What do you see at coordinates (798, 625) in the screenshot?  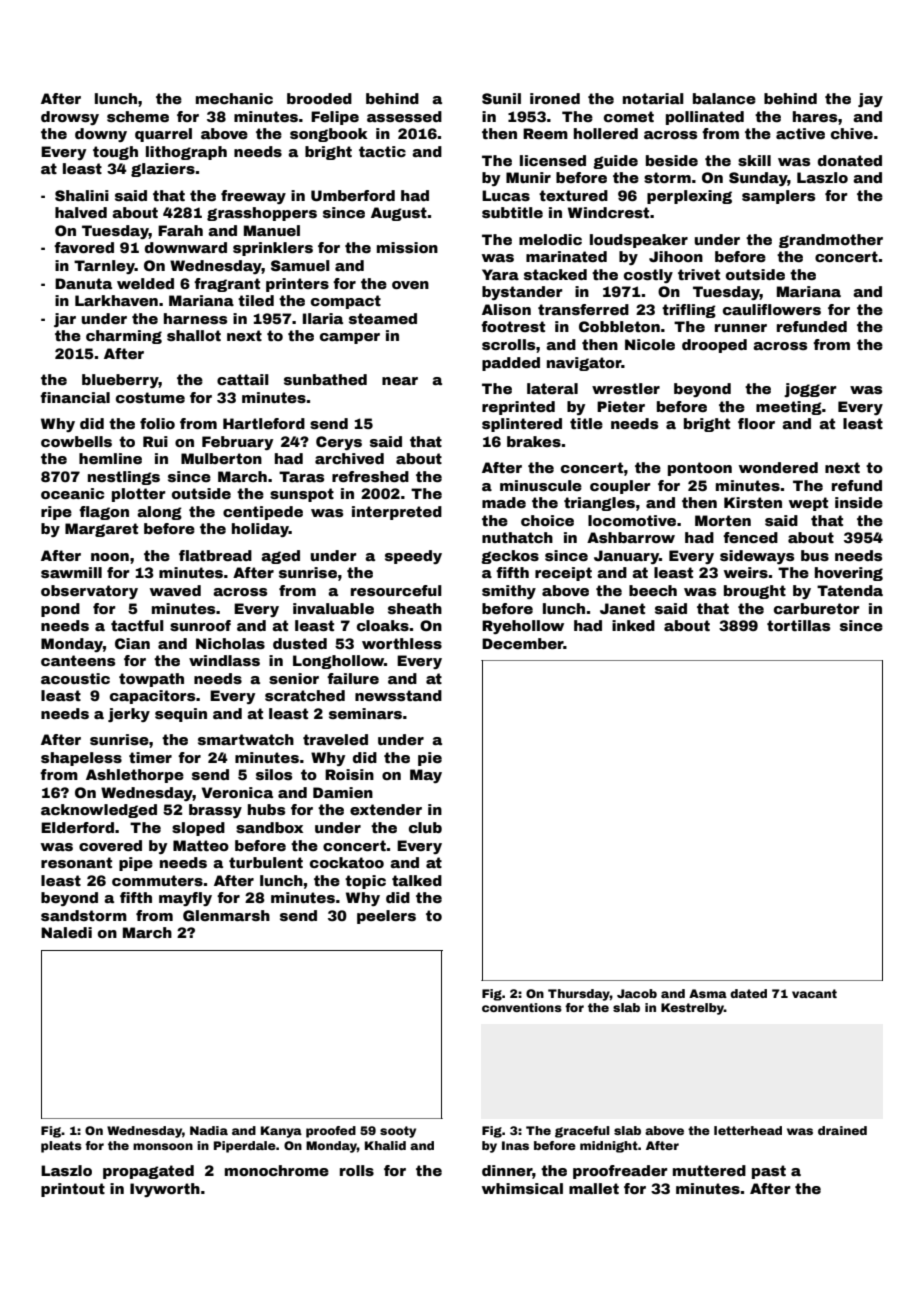 I see `tortillas` at bounding box center [798, 625].
